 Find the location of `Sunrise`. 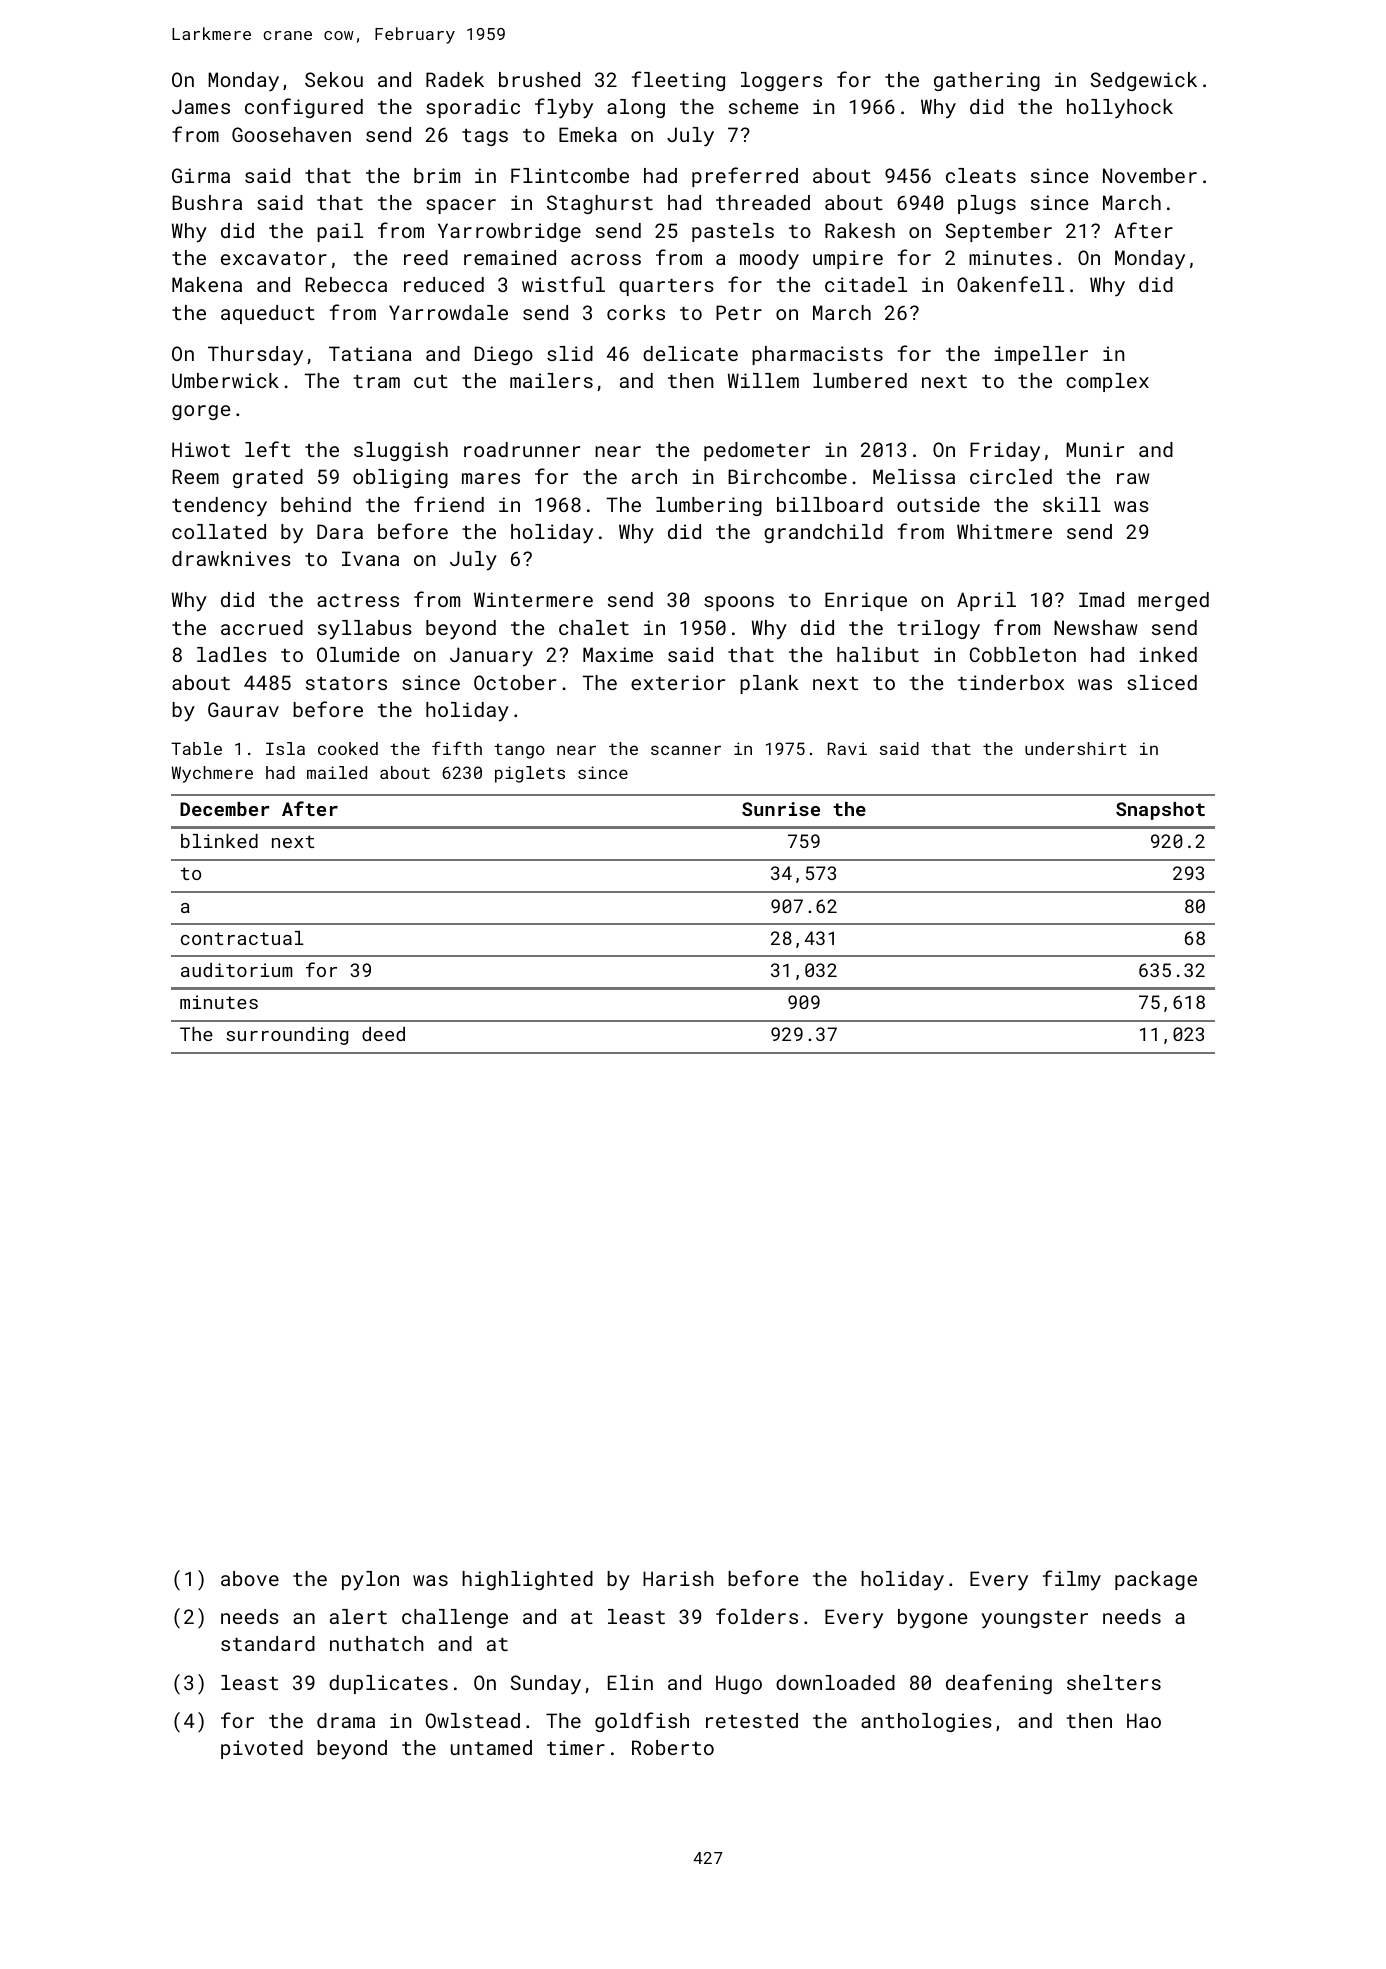

Sunrise is located at coordinates (781, 809).
